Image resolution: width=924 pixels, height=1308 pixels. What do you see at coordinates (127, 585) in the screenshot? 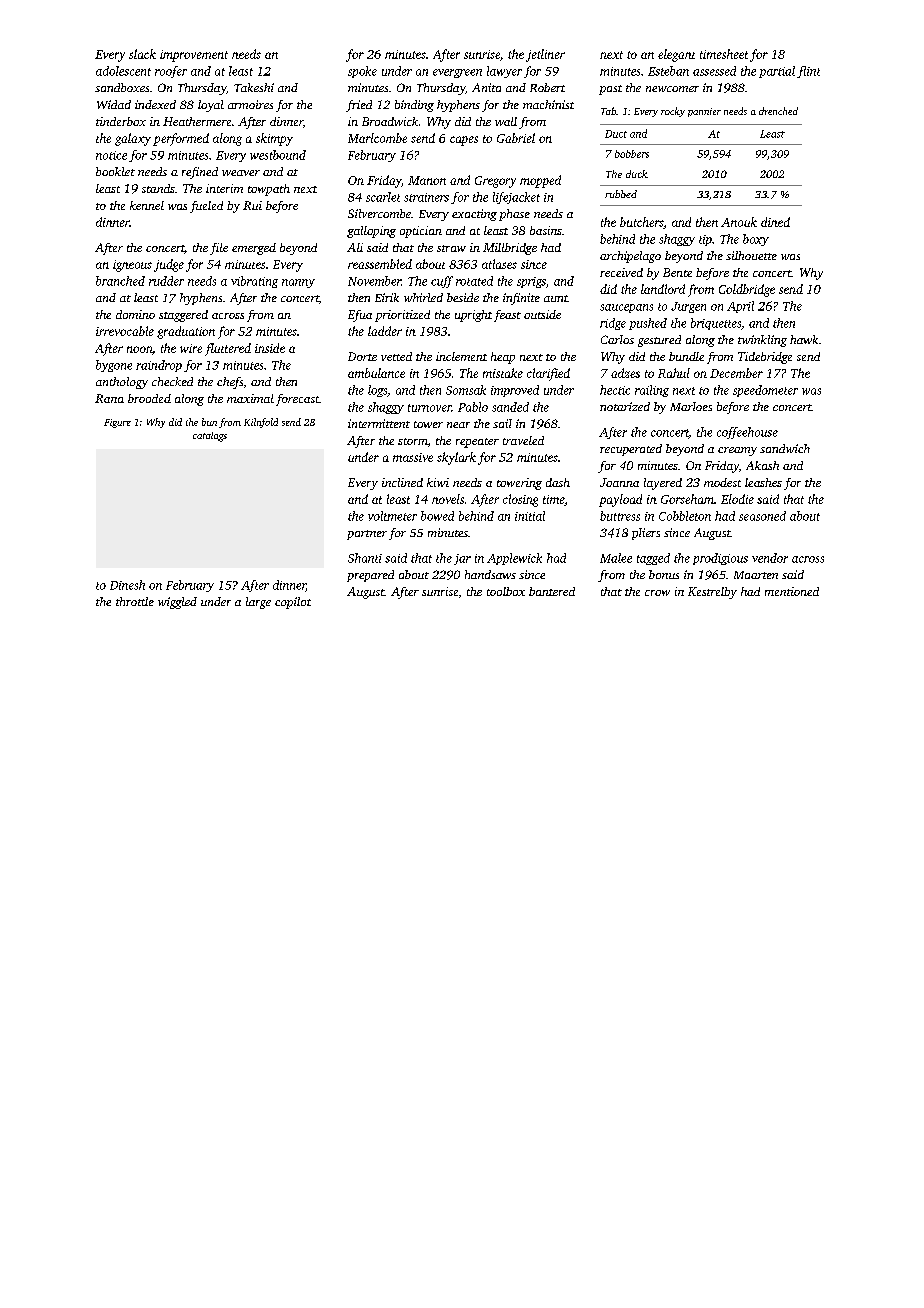
I see `Dinesh` at bounding box center [127, 585].
